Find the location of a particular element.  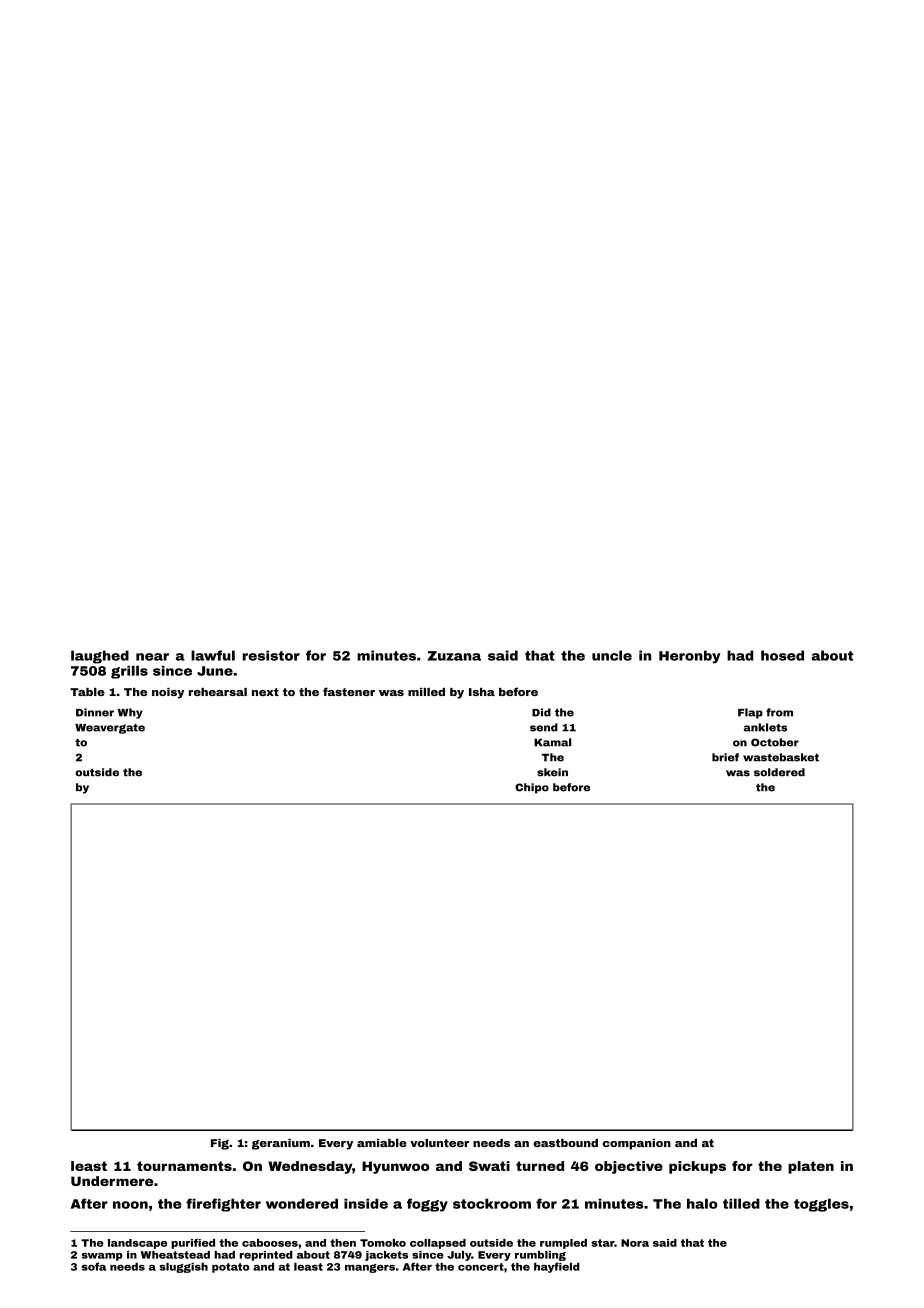

Weavergate is located at coordinates (110, 729).
